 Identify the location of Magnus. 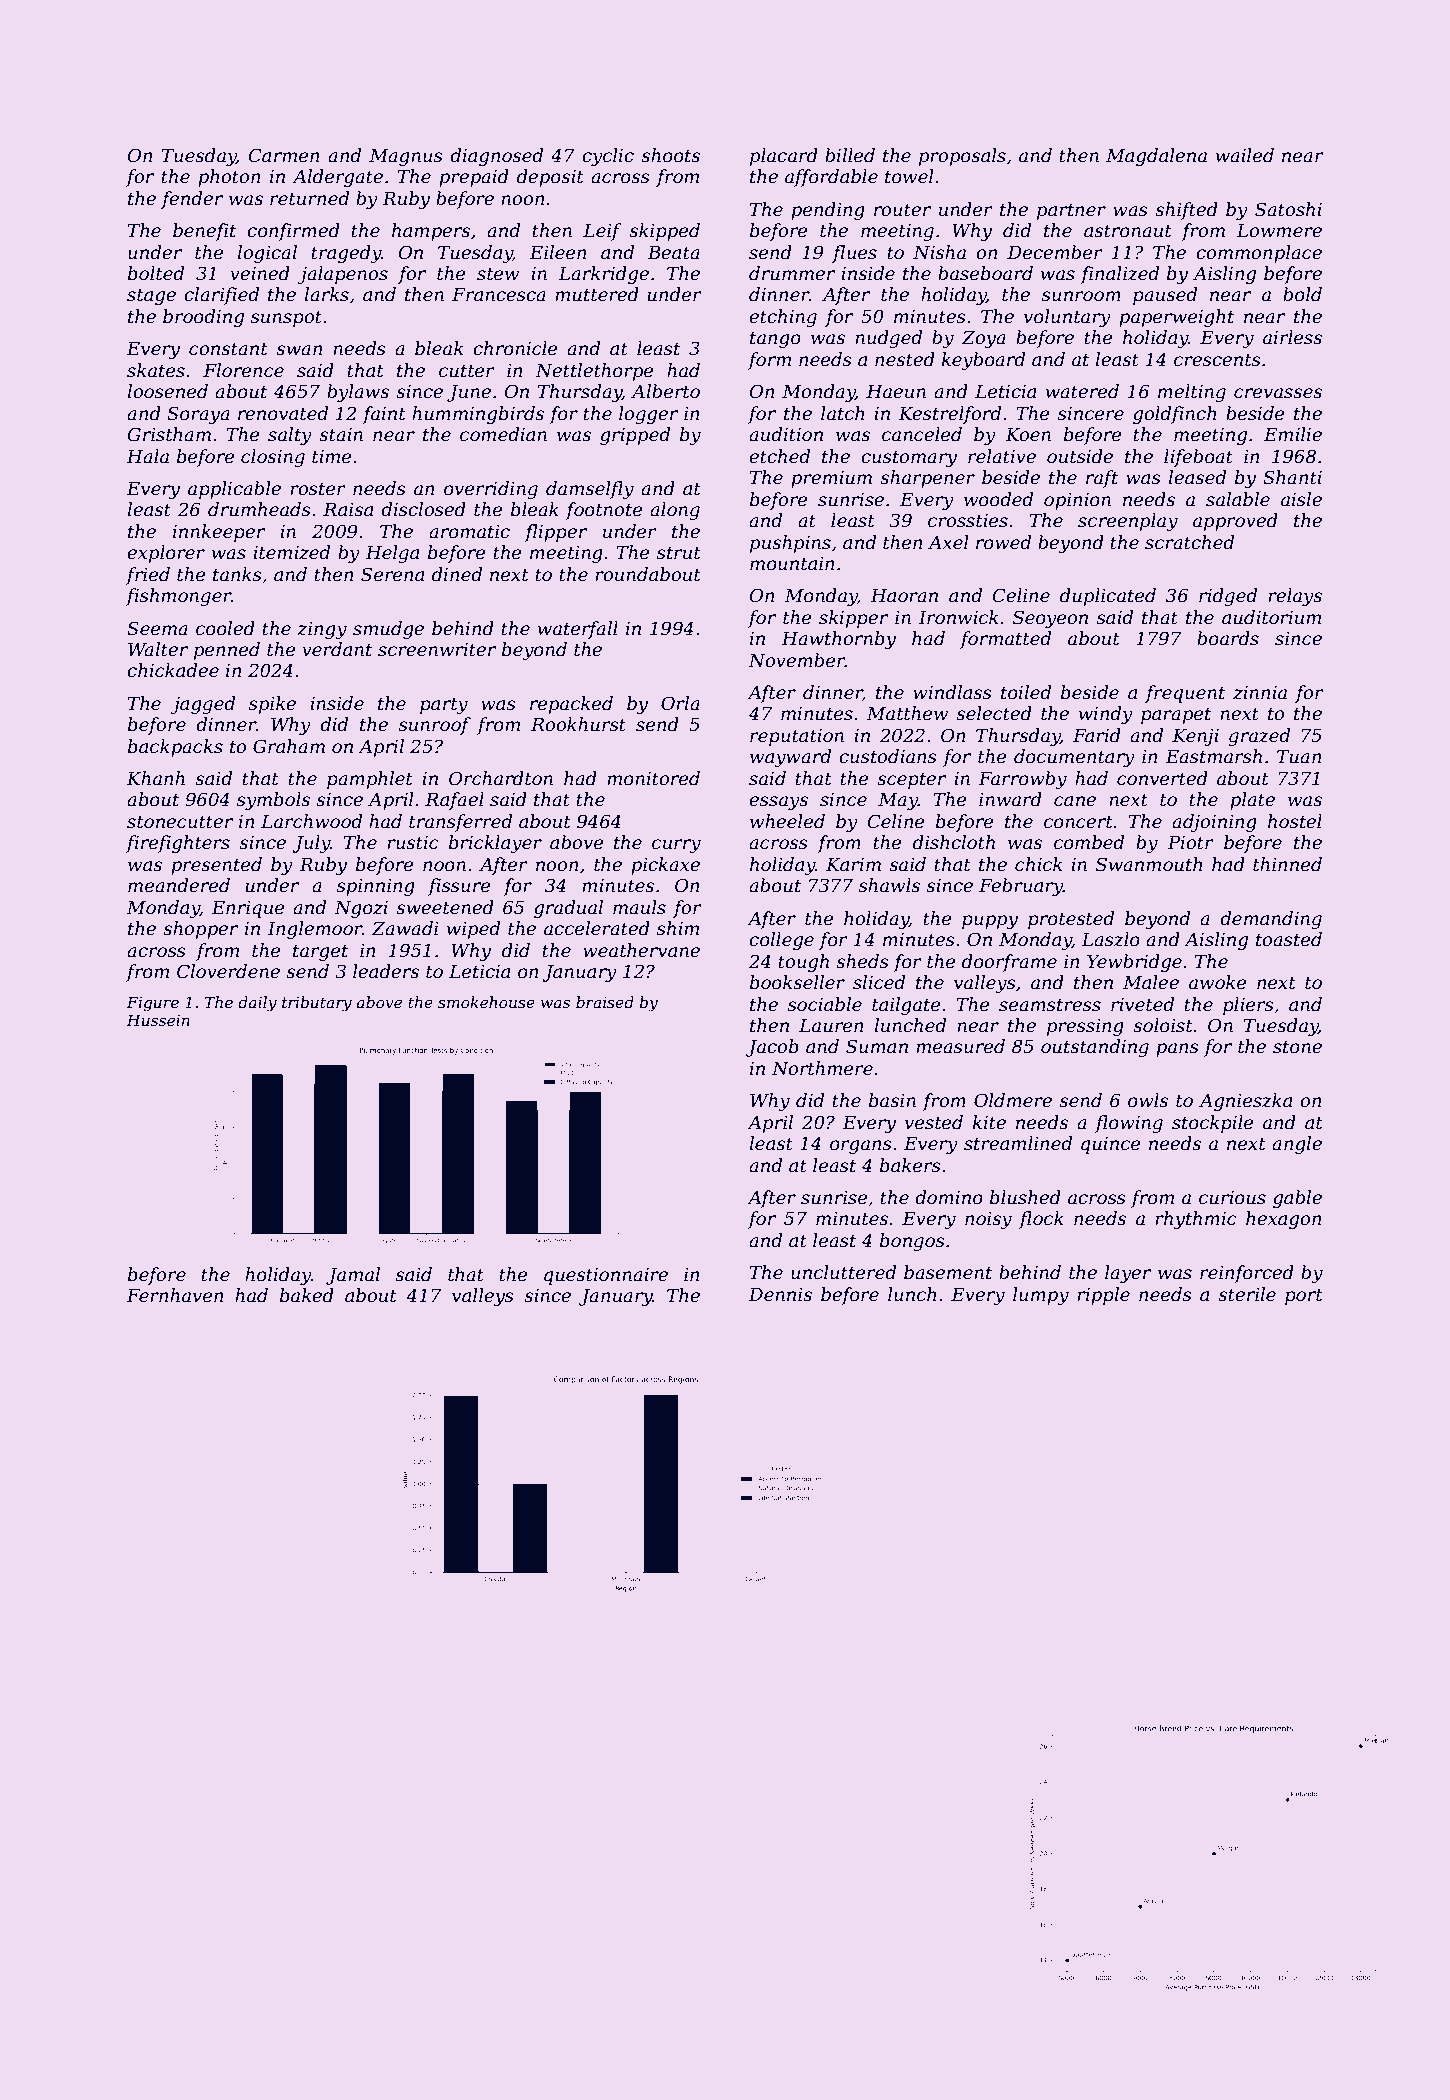
(406, 157).
